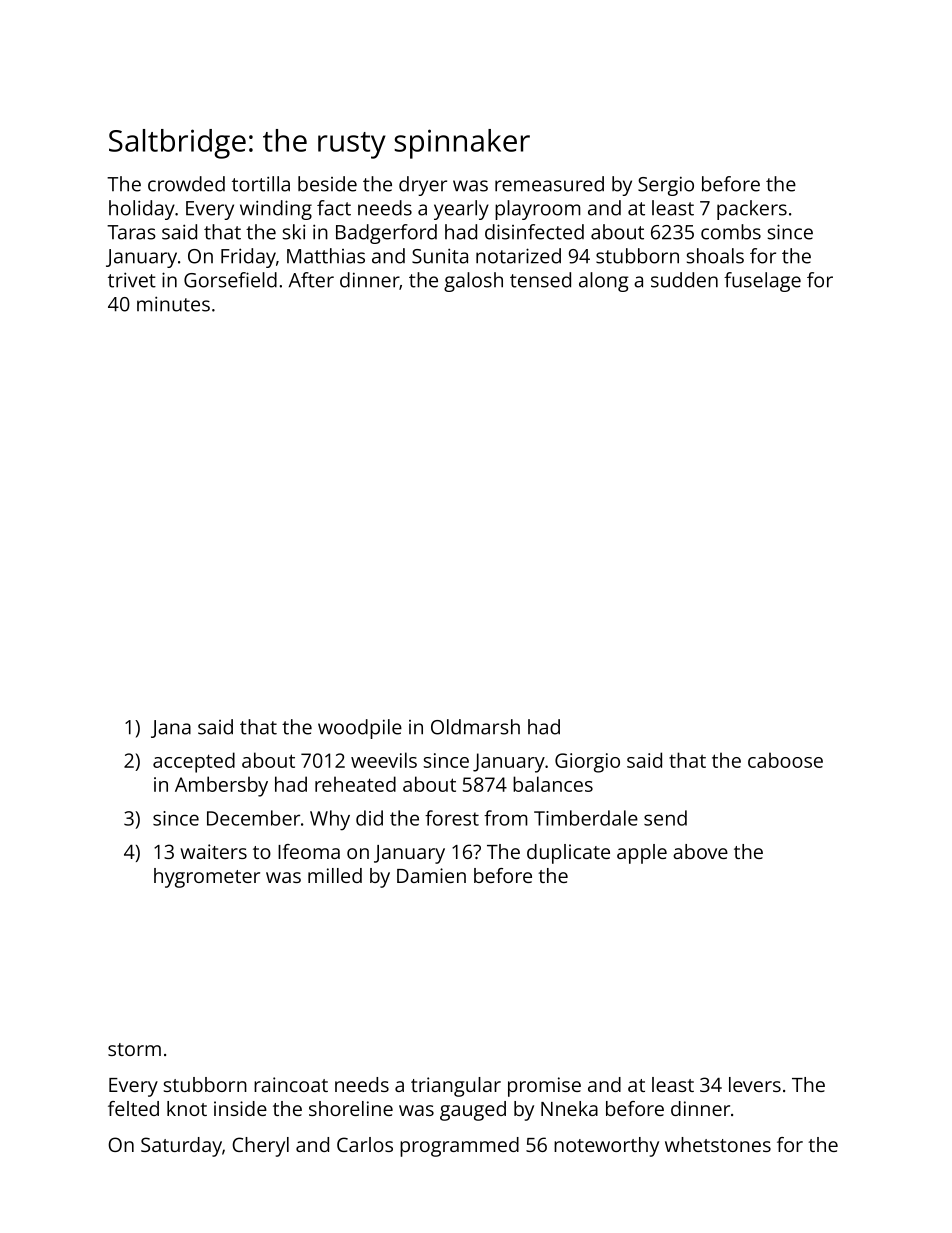 The height and width of the screenshot is (1233, 952). Describe the element at coordinates (718, 1144) in the screenshot. I see `whetstones` at that location.
